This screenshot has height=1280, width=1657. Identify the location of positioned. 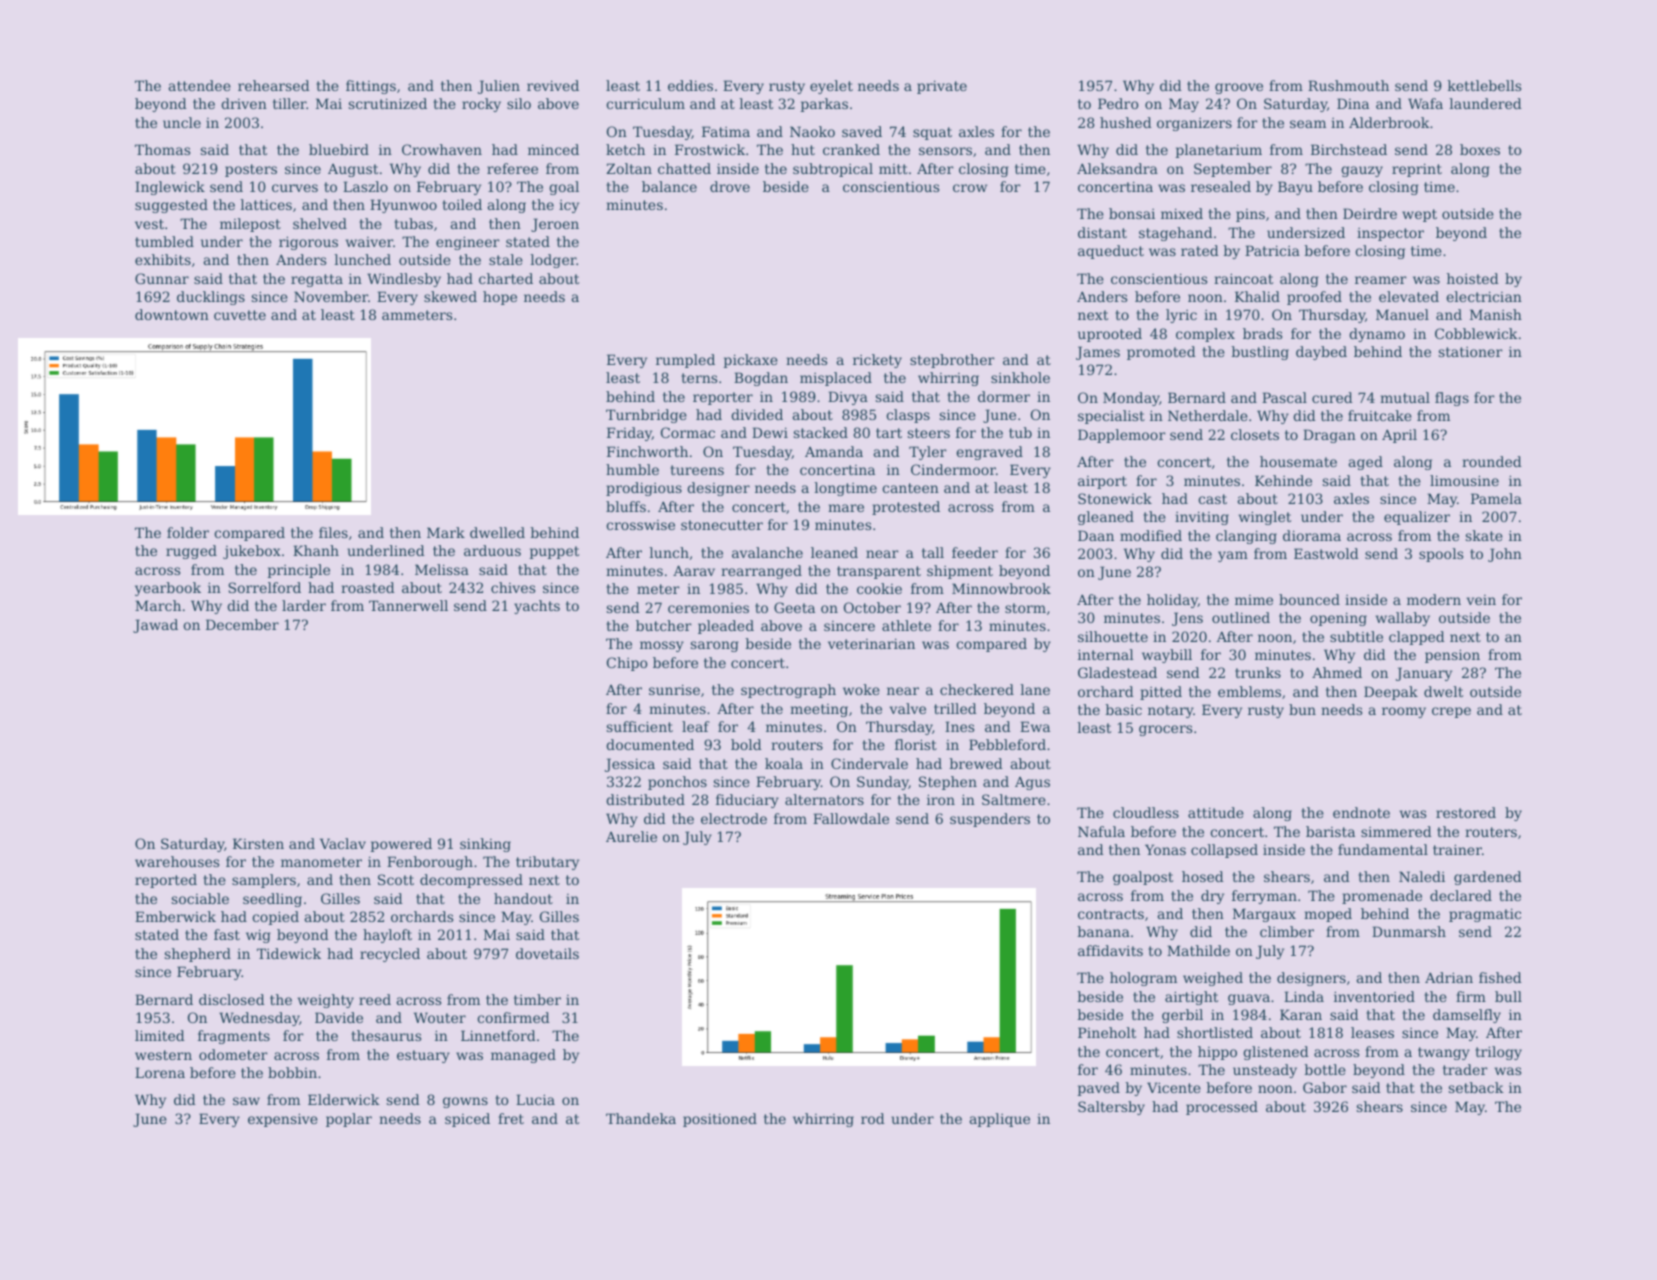
(720, 1120).
